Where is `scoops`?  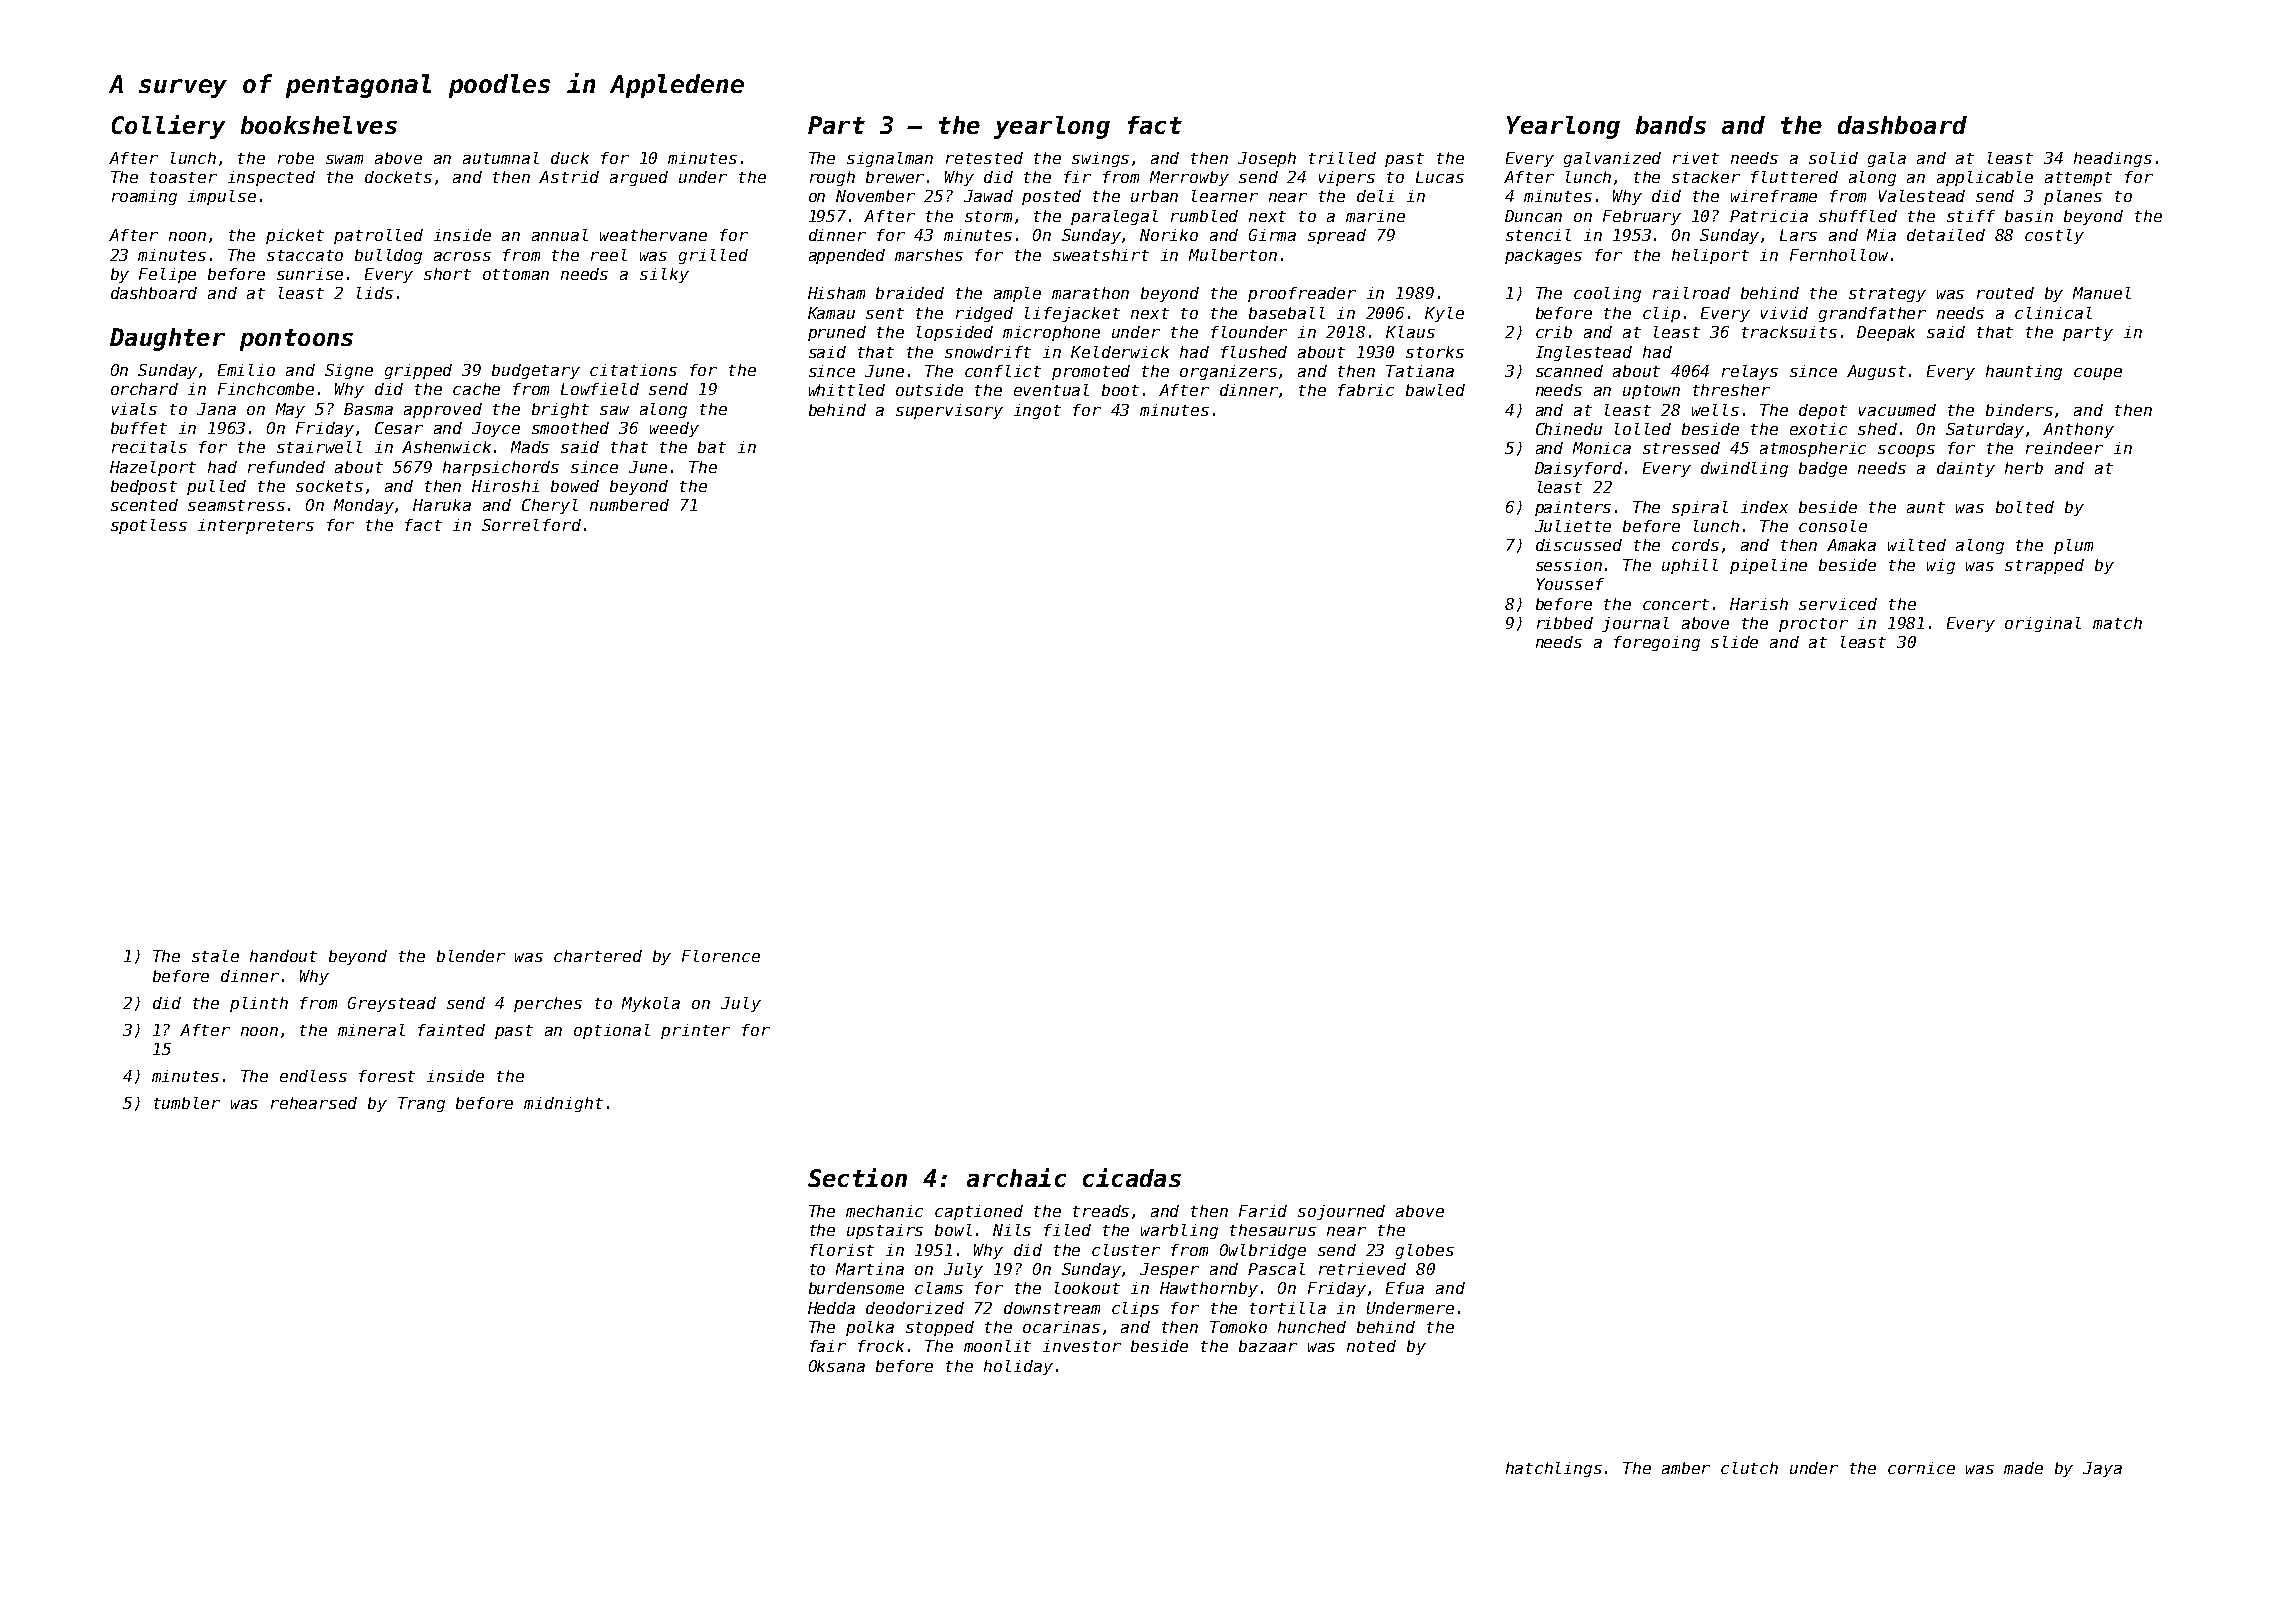 scoops is located at coordinates (1906, 451).
